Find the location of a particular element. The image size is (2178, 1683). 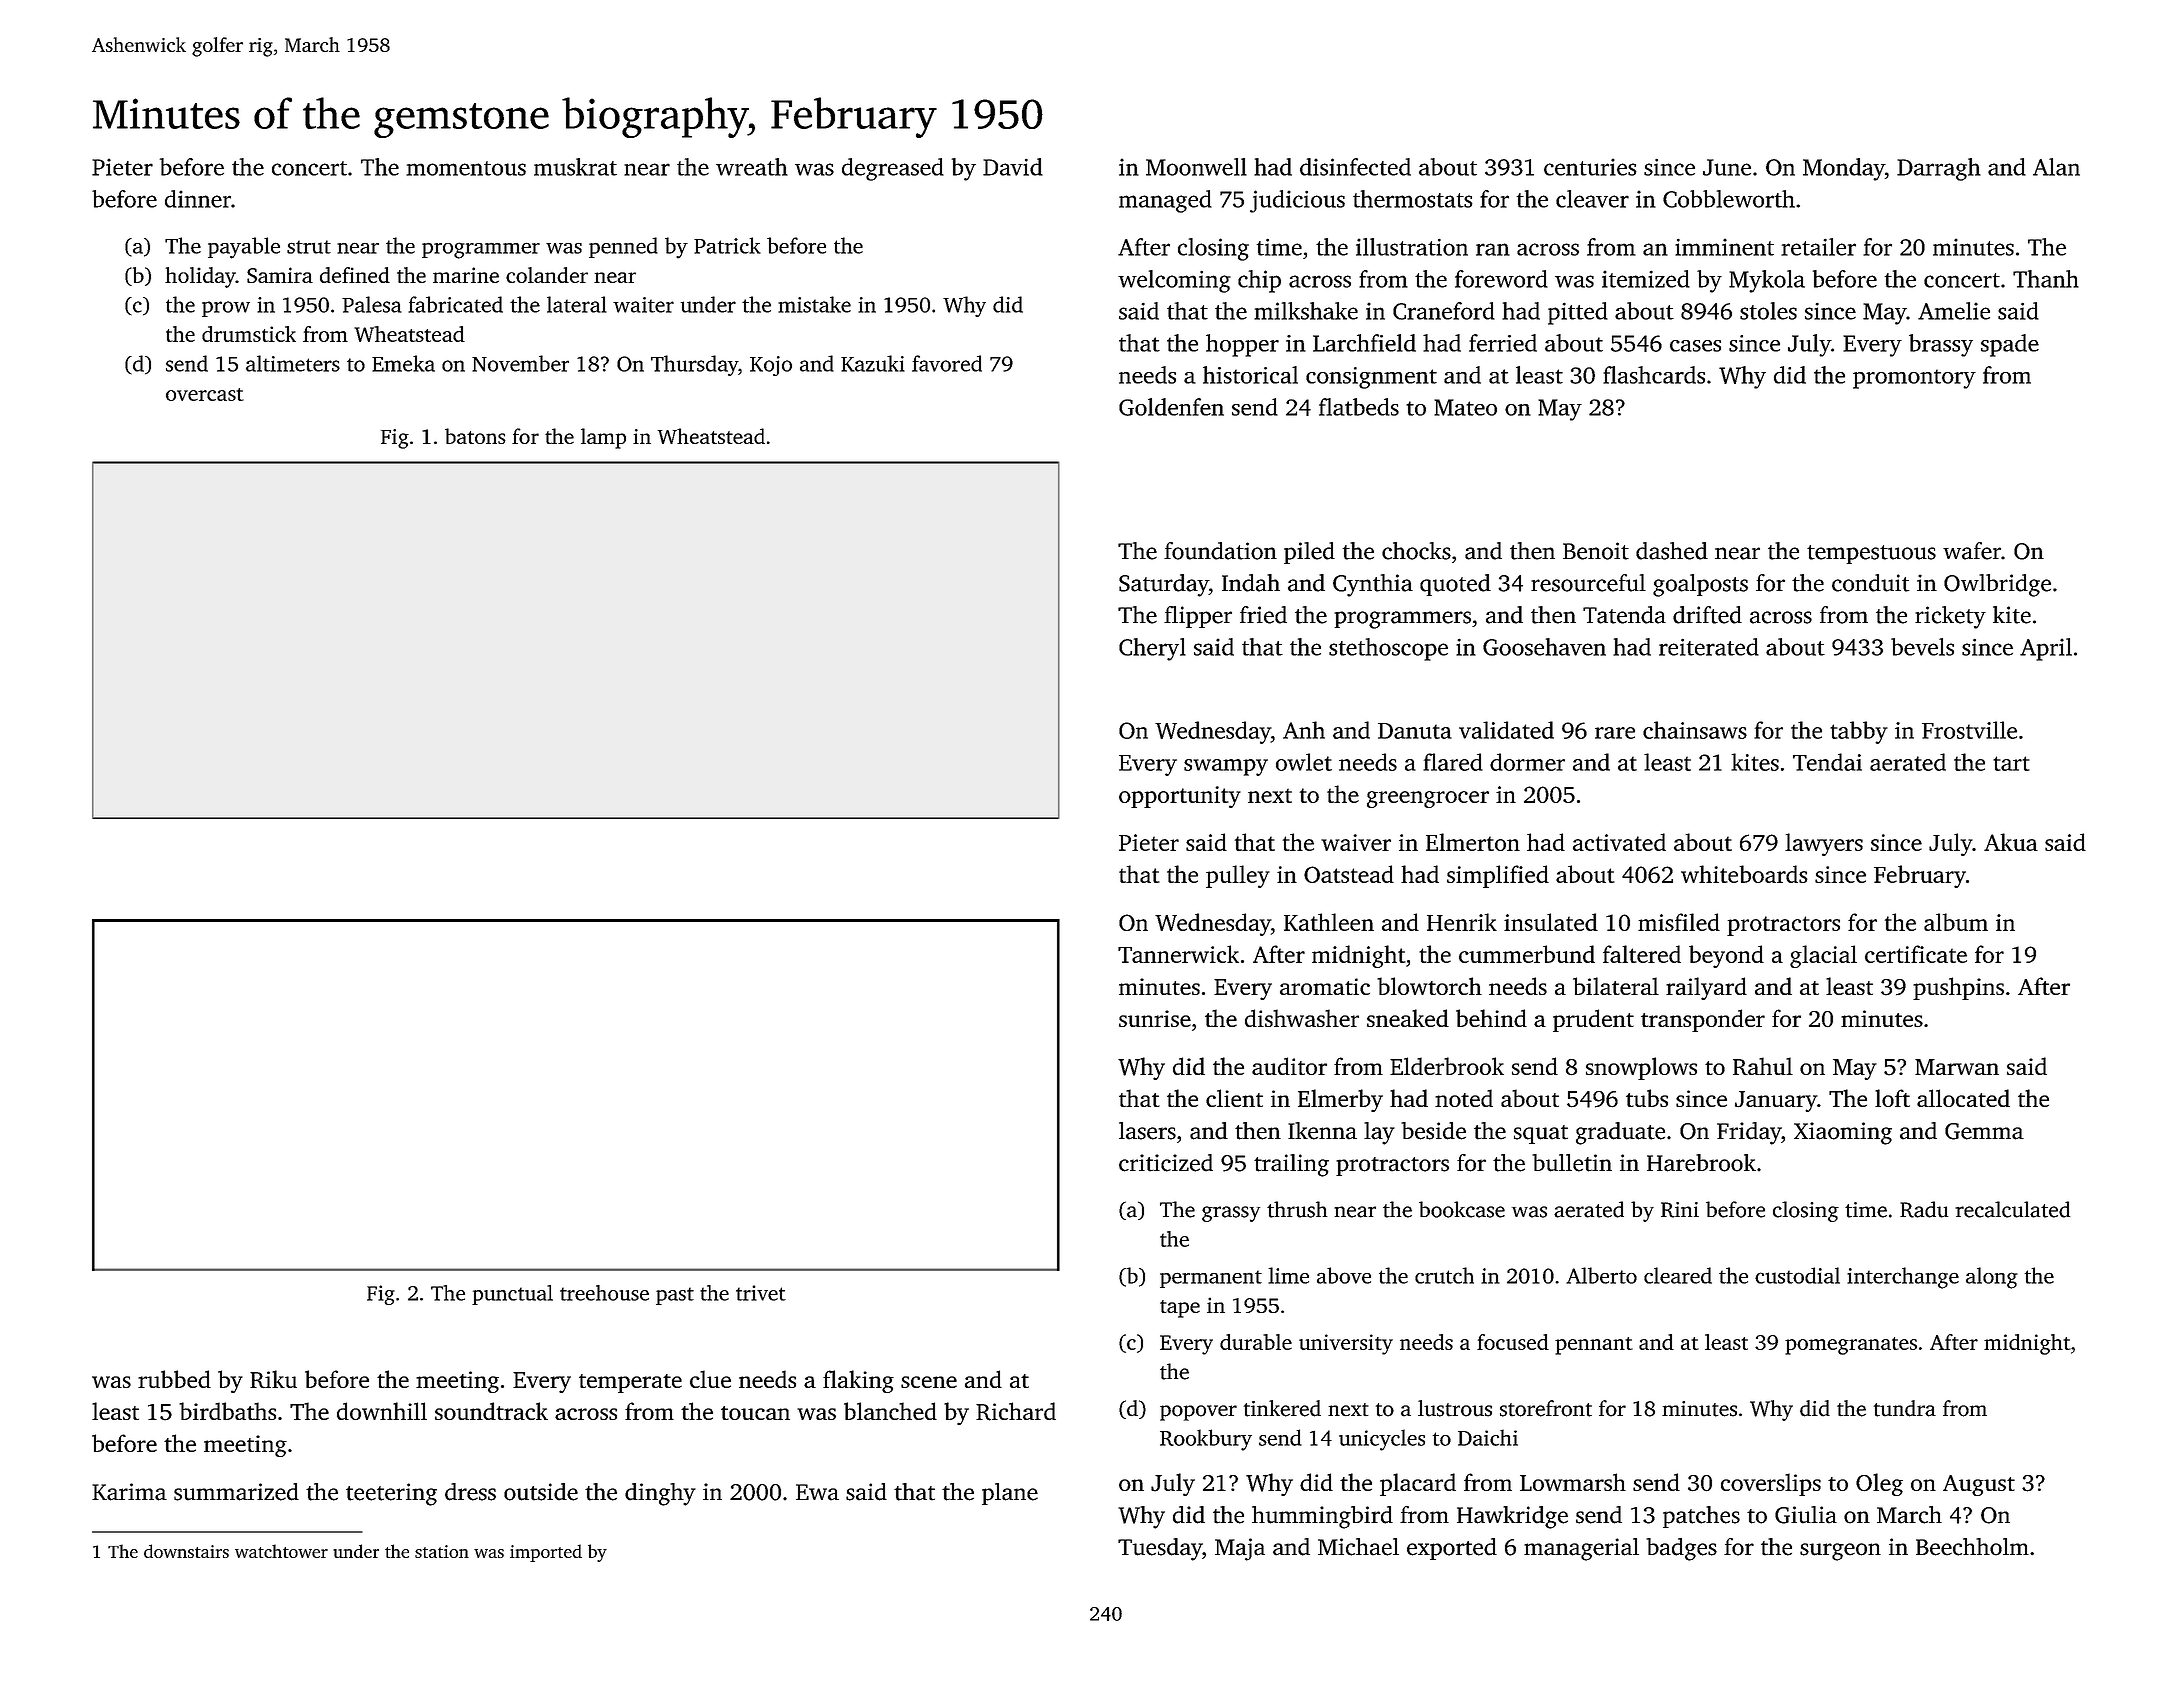

imported is located at coordinates (546, 1553).
